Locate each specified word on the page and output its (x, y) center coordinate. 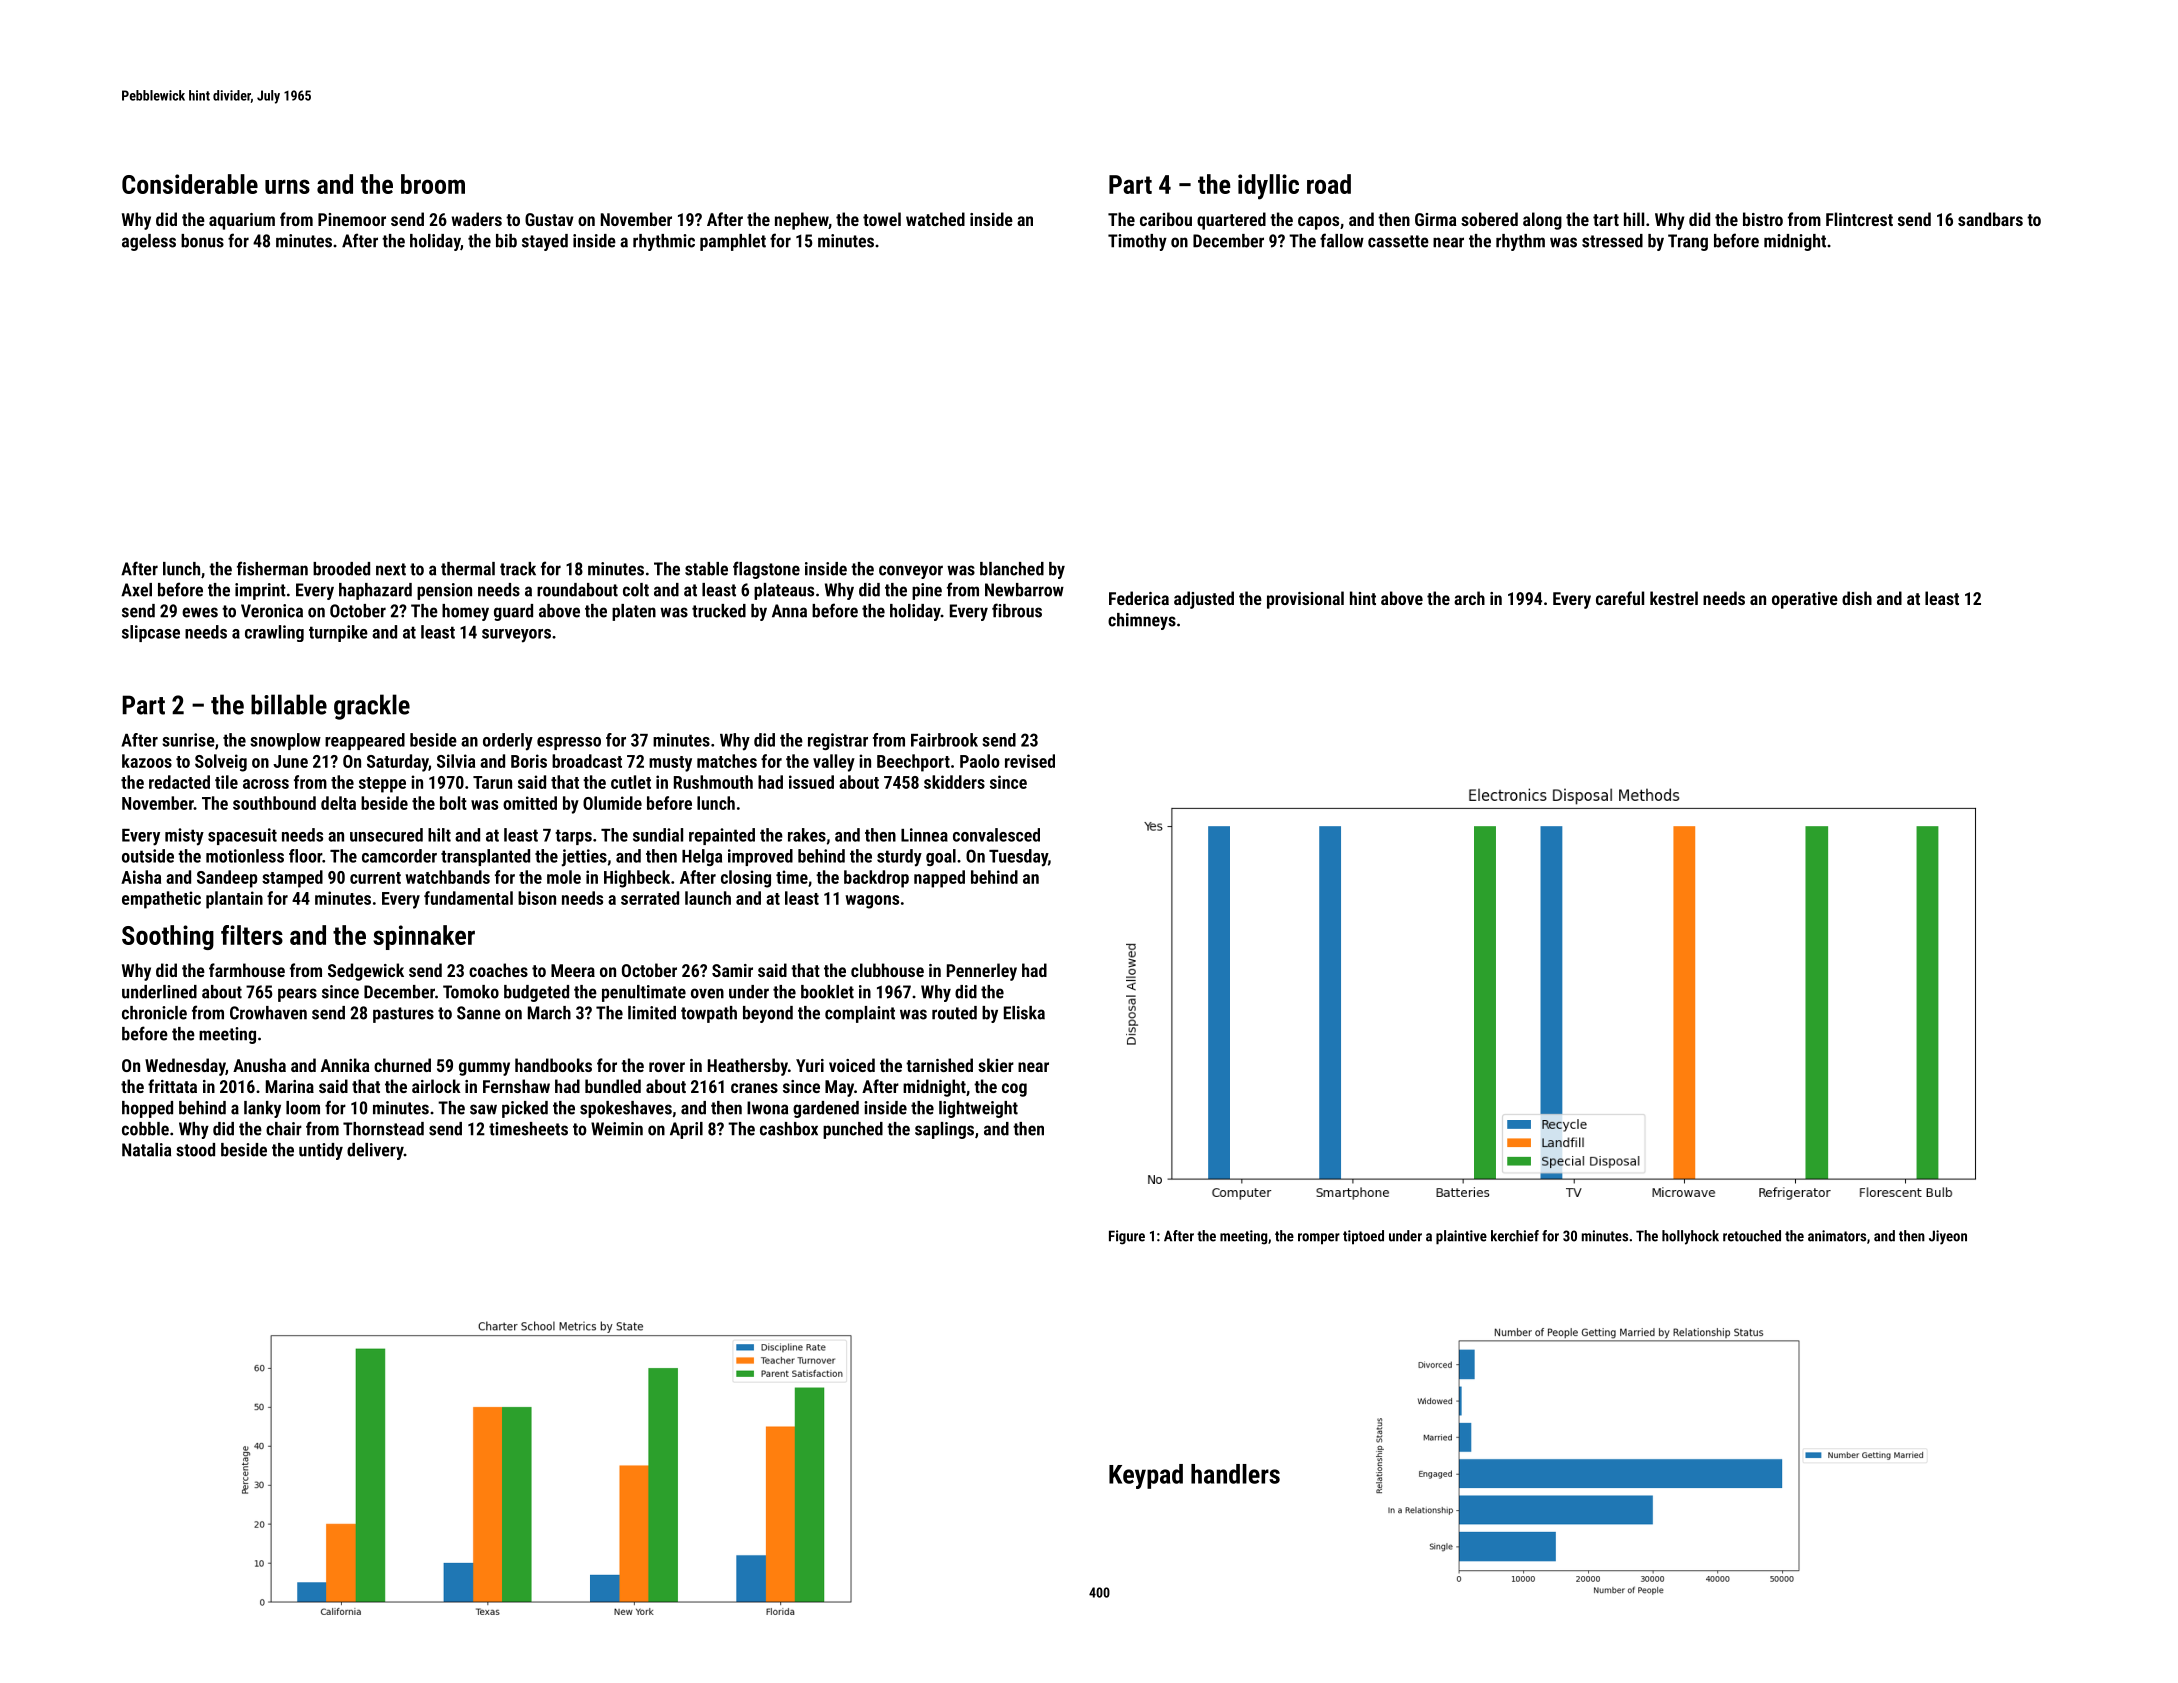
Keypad (1146, 1476)
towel (882, 219)
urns (287, 186)
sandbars (1990, 219)
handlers (1235, 1474)
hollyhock (1690, 1237)
